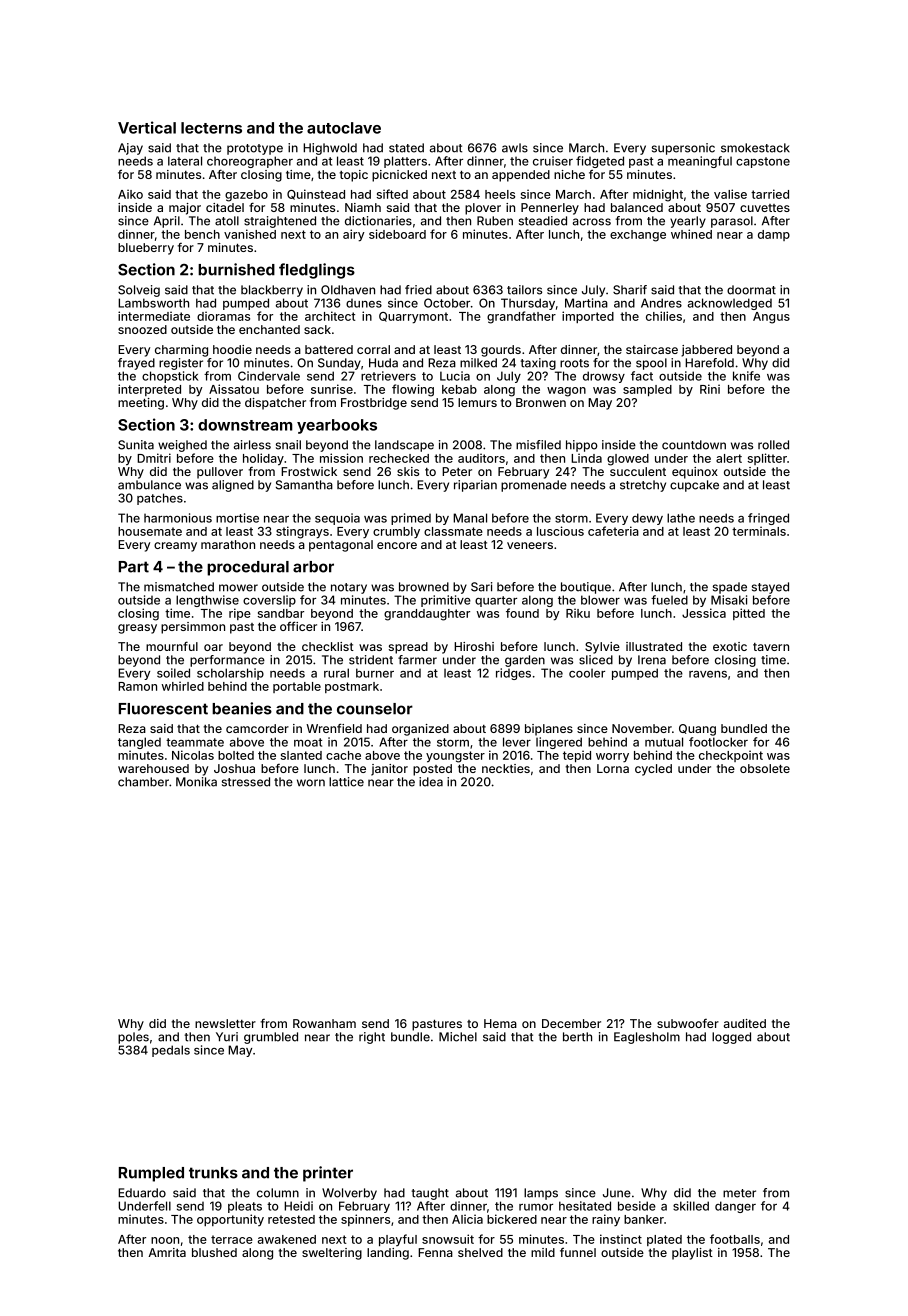 This screenshot has width=908, height=1316. What do you see at coordinates (147, 127) in the screenshot?
I see `Vertical` at bounding box center [147, 127].
